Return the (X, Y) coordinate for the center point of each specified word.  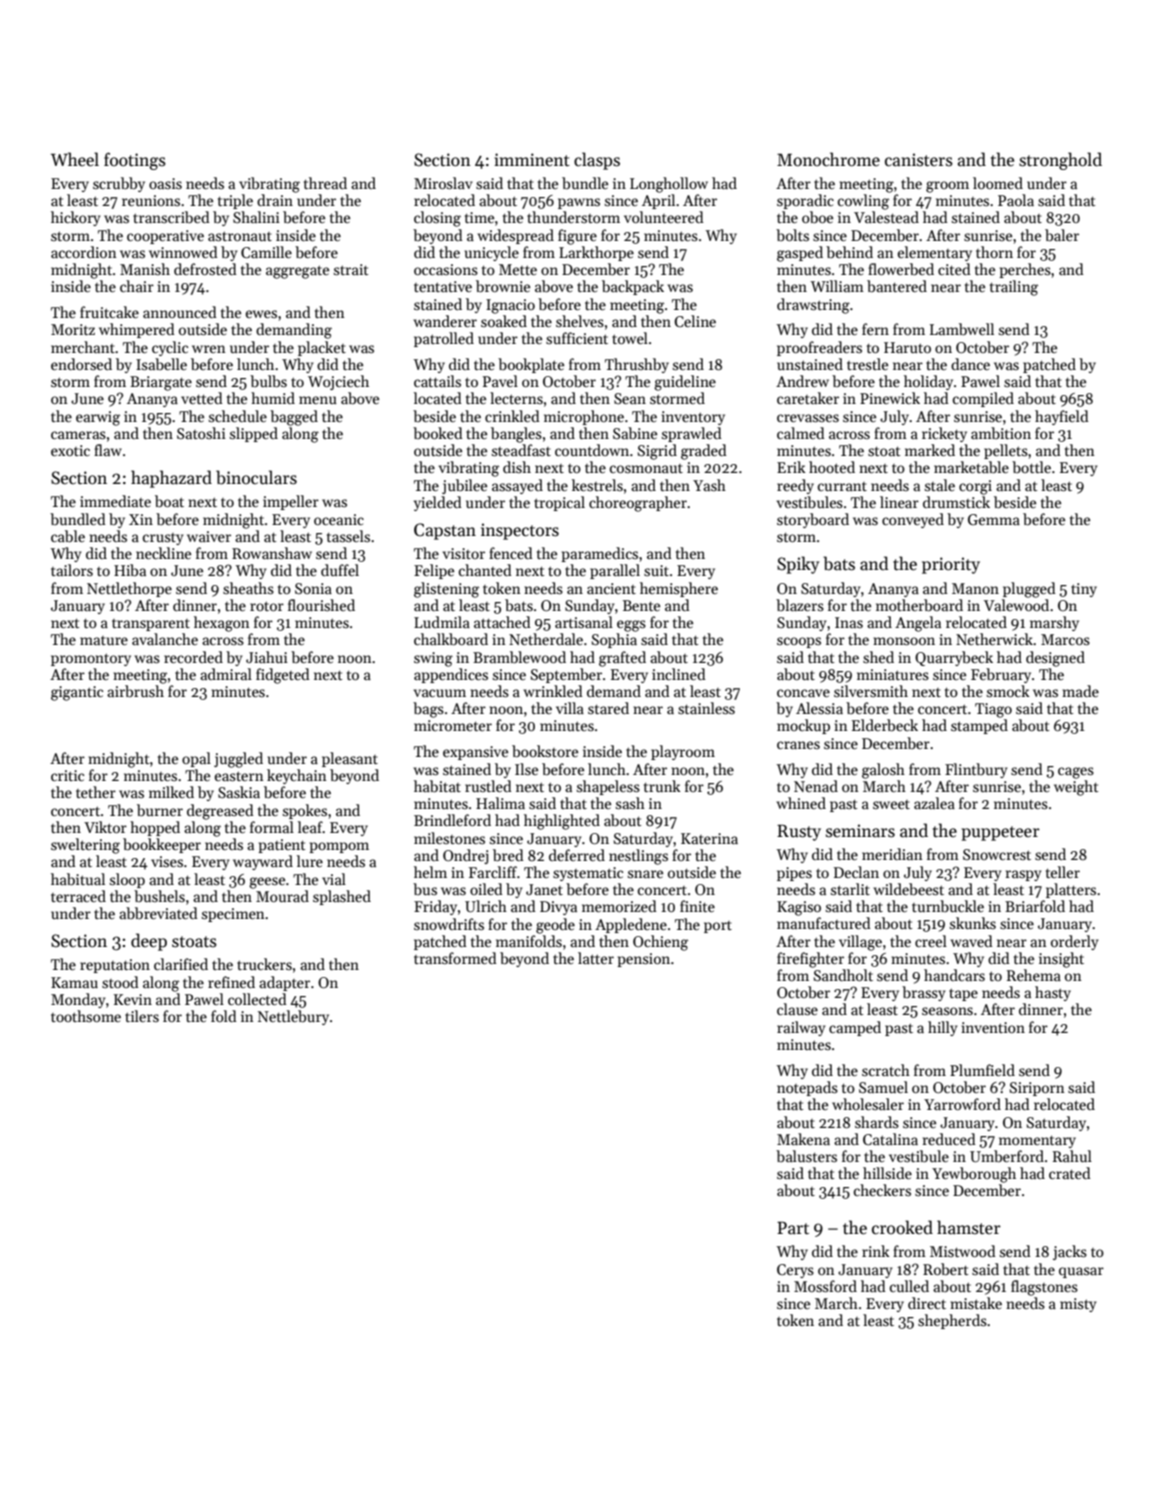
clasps (597, 161)
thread (325, 183)
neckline (163, 553)
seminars (860, 831)
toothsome (86, 1016)
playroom (683, 752)
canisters (919, 160)
